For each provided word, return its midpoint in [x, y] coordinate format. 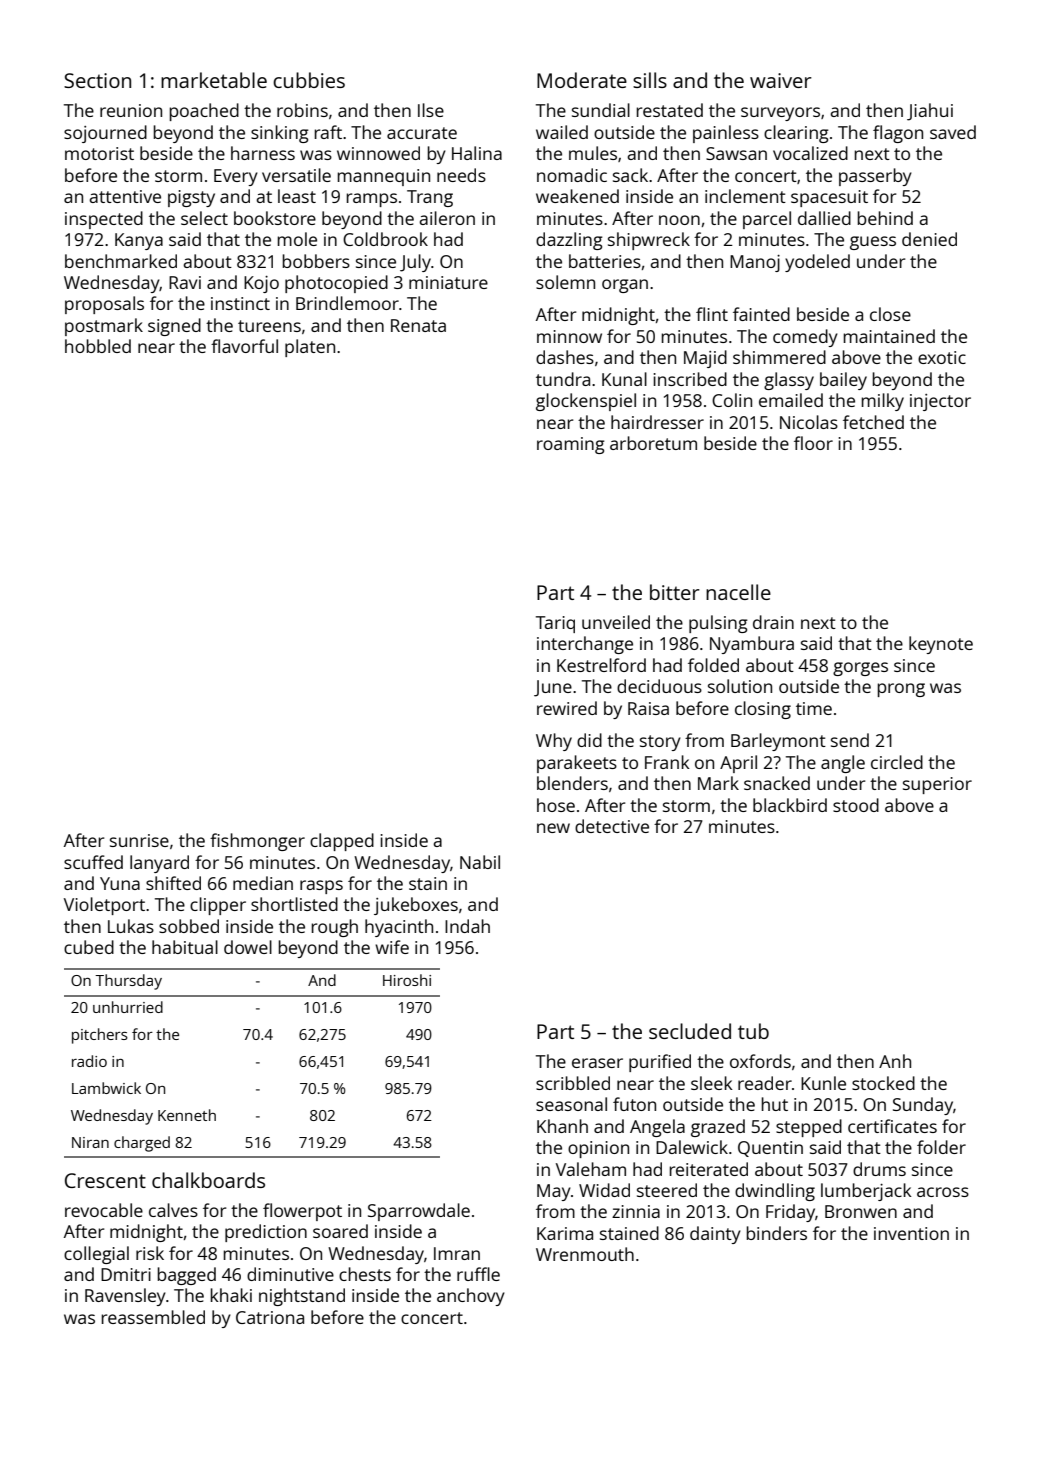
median [263, 883]
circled [897, 762]
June [553, 688]
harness [263, 153]
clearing [796, 134]
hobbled [98, 346]
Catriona [270, 1317]
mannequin [383, 177]
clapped [342, 842]
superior [937, 785]
